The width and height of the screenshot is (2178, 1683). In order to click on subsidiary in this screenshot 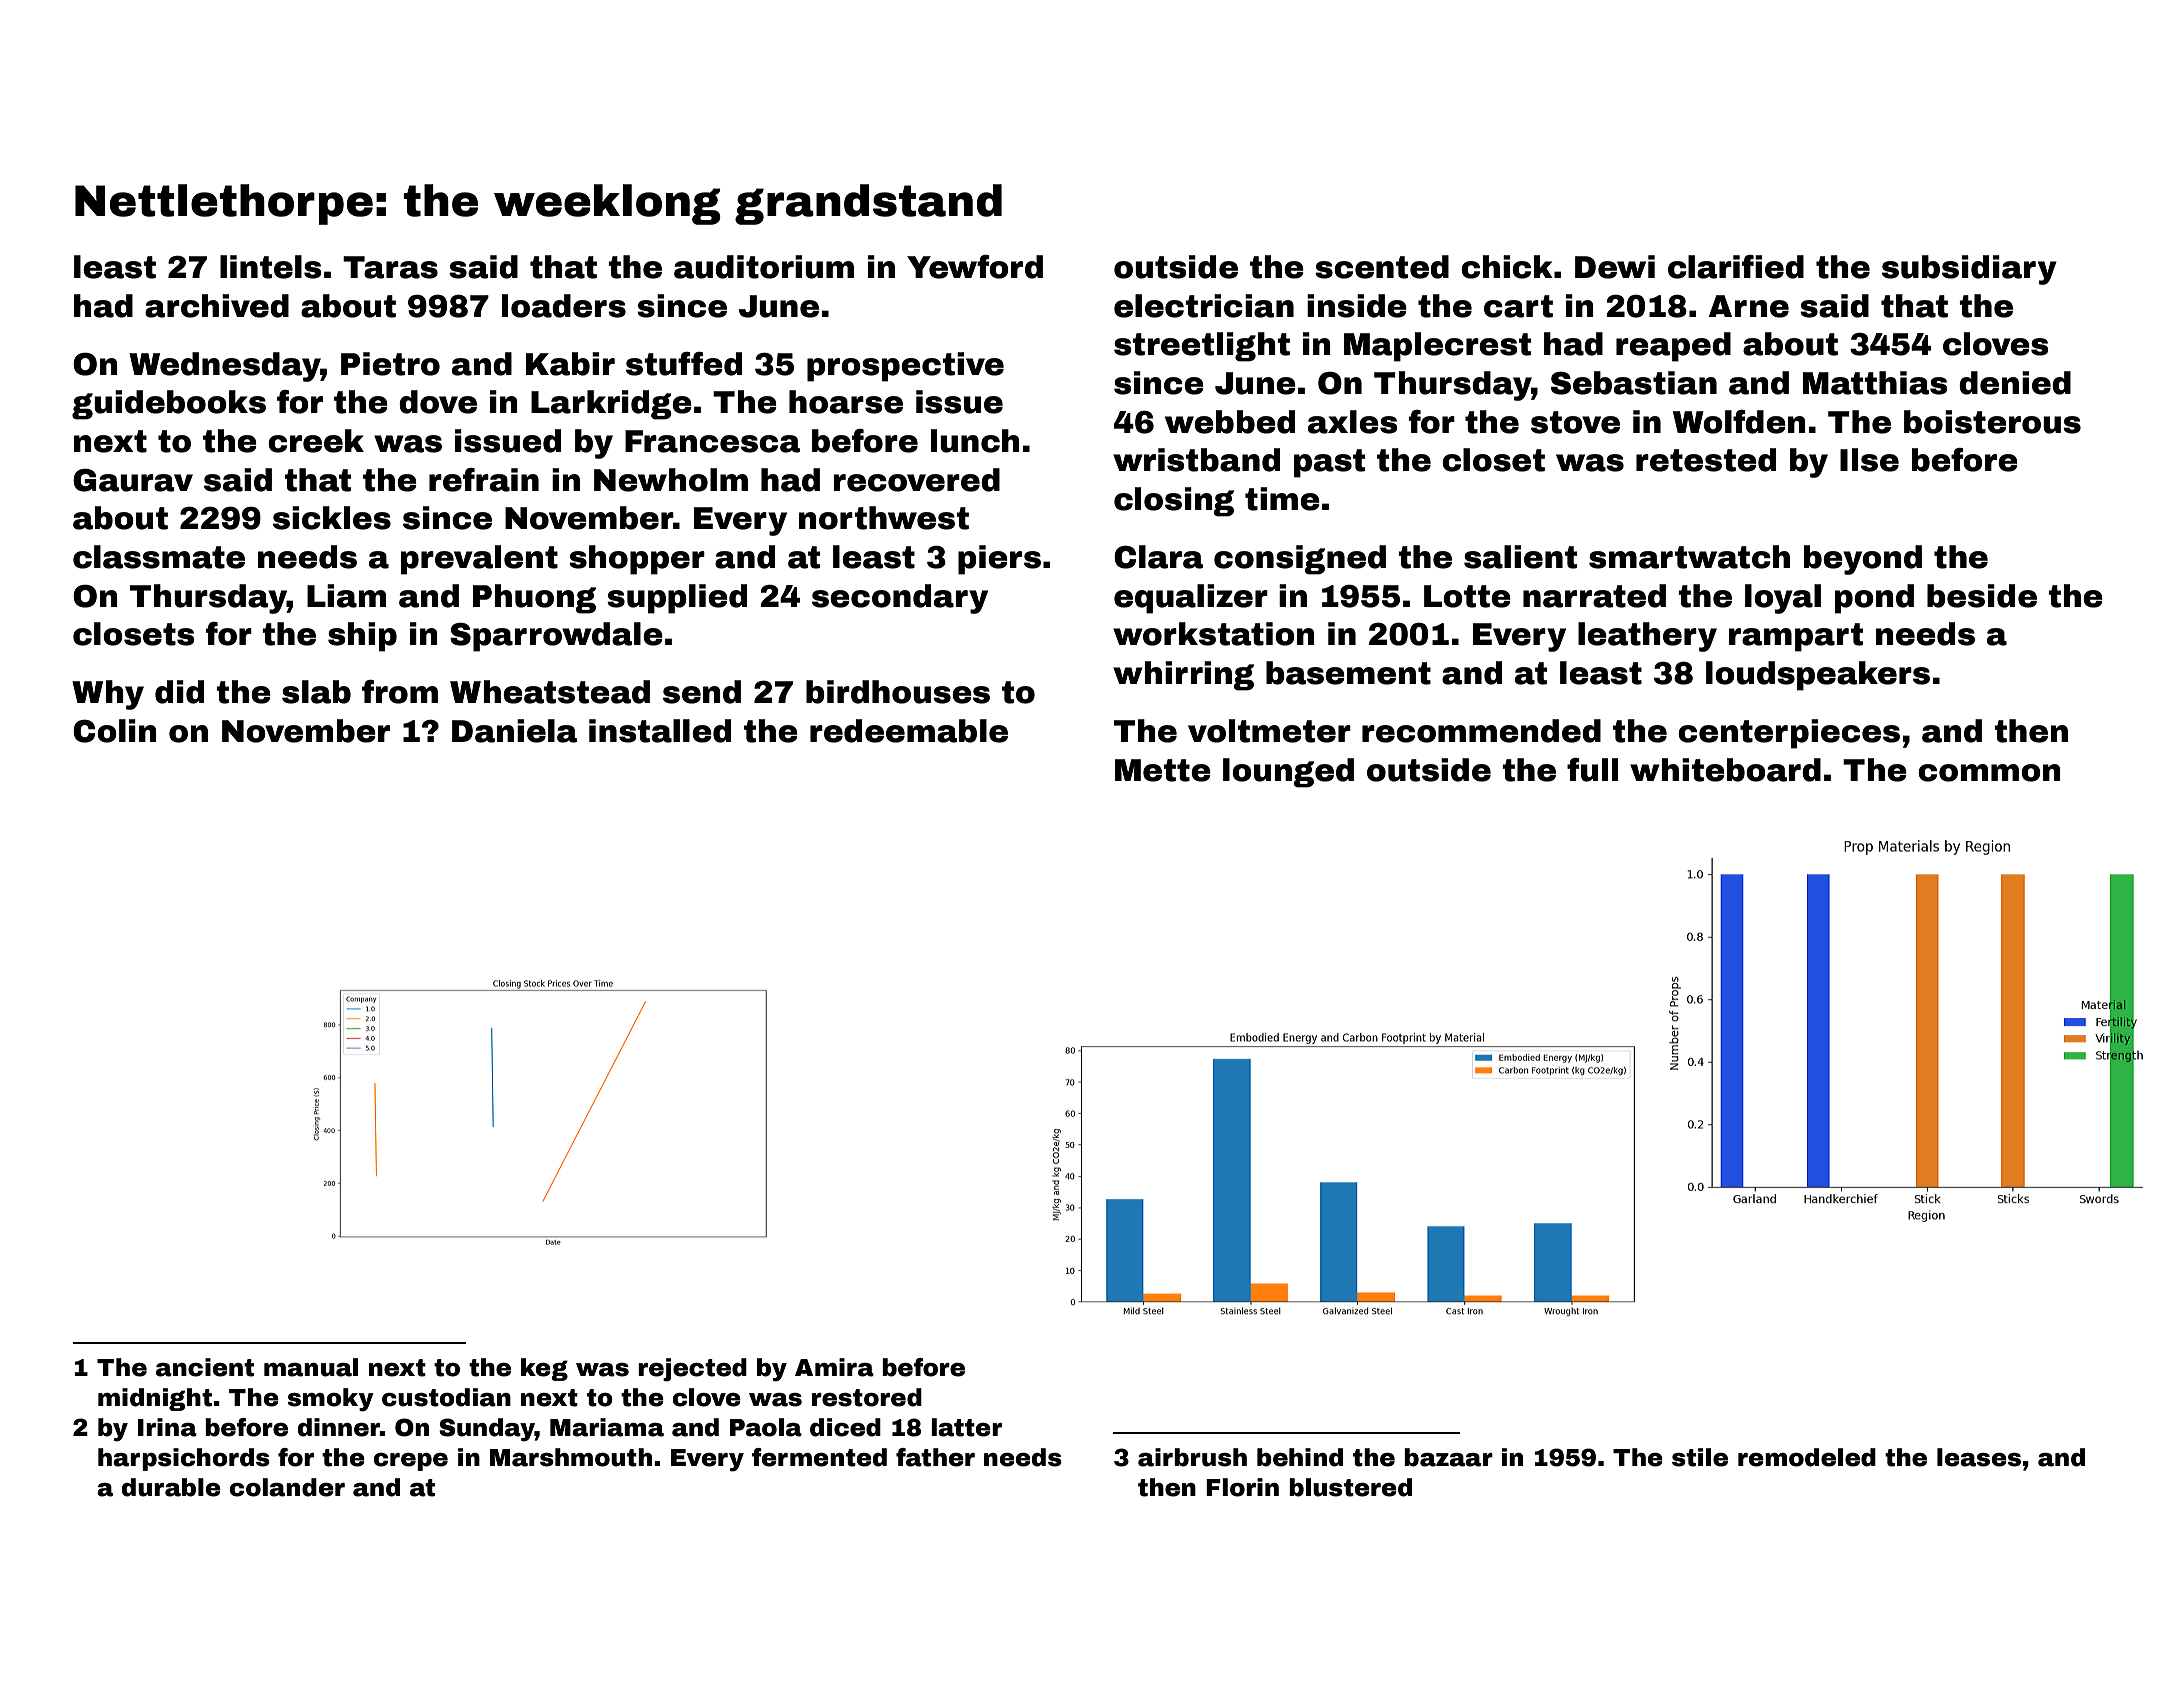, I will do `click(1969, 270)`.
